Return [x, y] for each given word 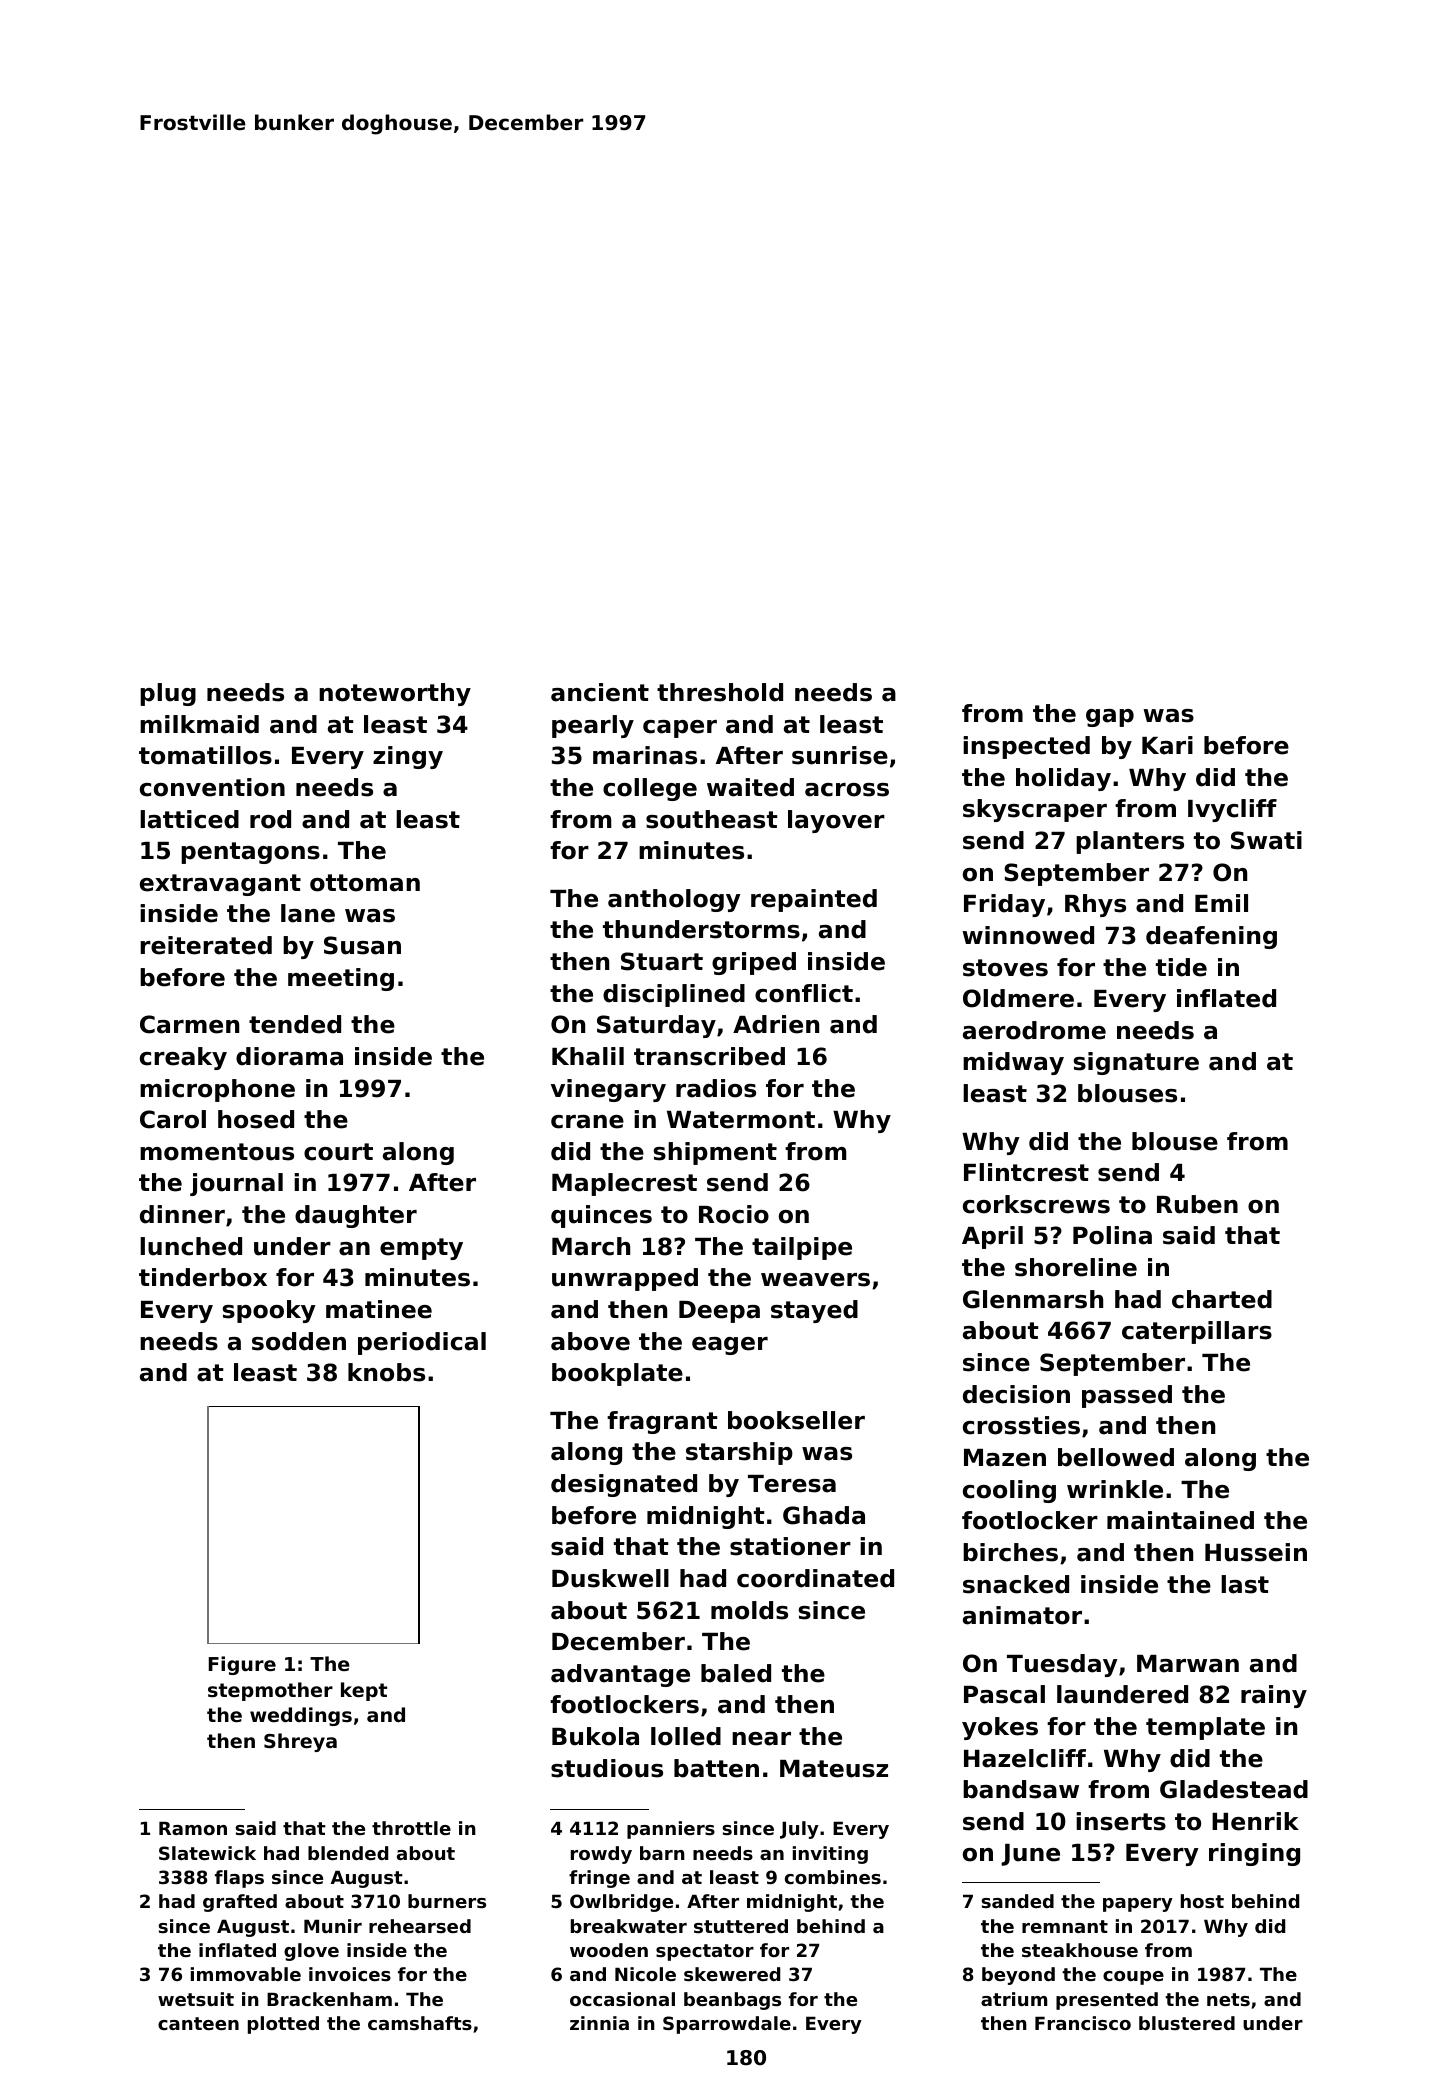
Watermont [741, 1120]
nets [1228, 1999]
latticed [189, 819]
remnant [1065, 1926]
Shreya [300, 1742]
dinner [182, 1214]
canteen [198, 2023]
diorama [289, 1056]
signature [1136, 1063]
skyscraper [1035, 810]
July [799, 1830]
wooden [609, 1950]
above [590, 1341]
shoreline [1076, 1267]
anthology [674, 900]
